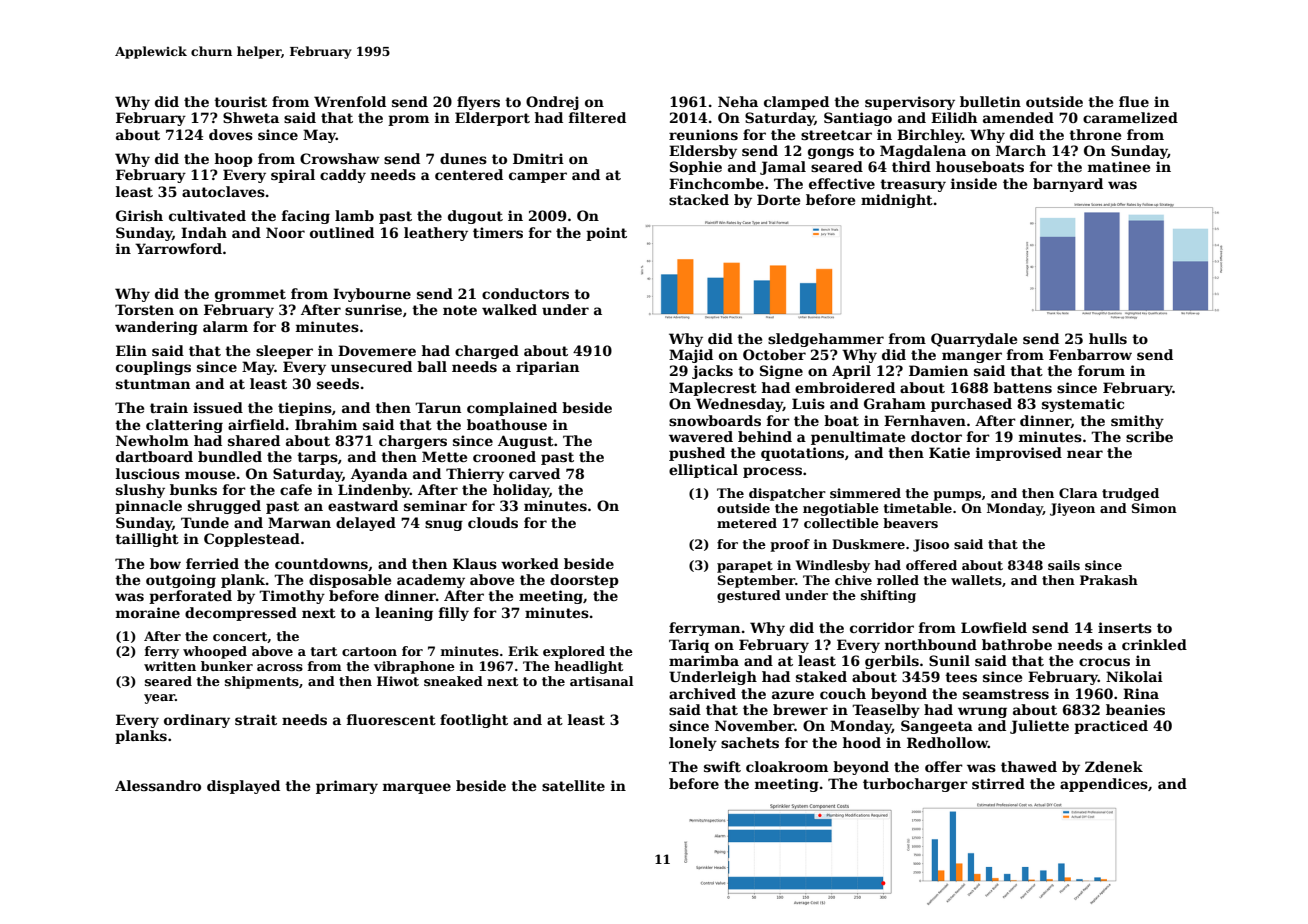 This screenshot has height=924, width=1308. What do you see at coordinates (347, 787) in the screenshot?
I see `primary` at bounding box center [347, 787].
